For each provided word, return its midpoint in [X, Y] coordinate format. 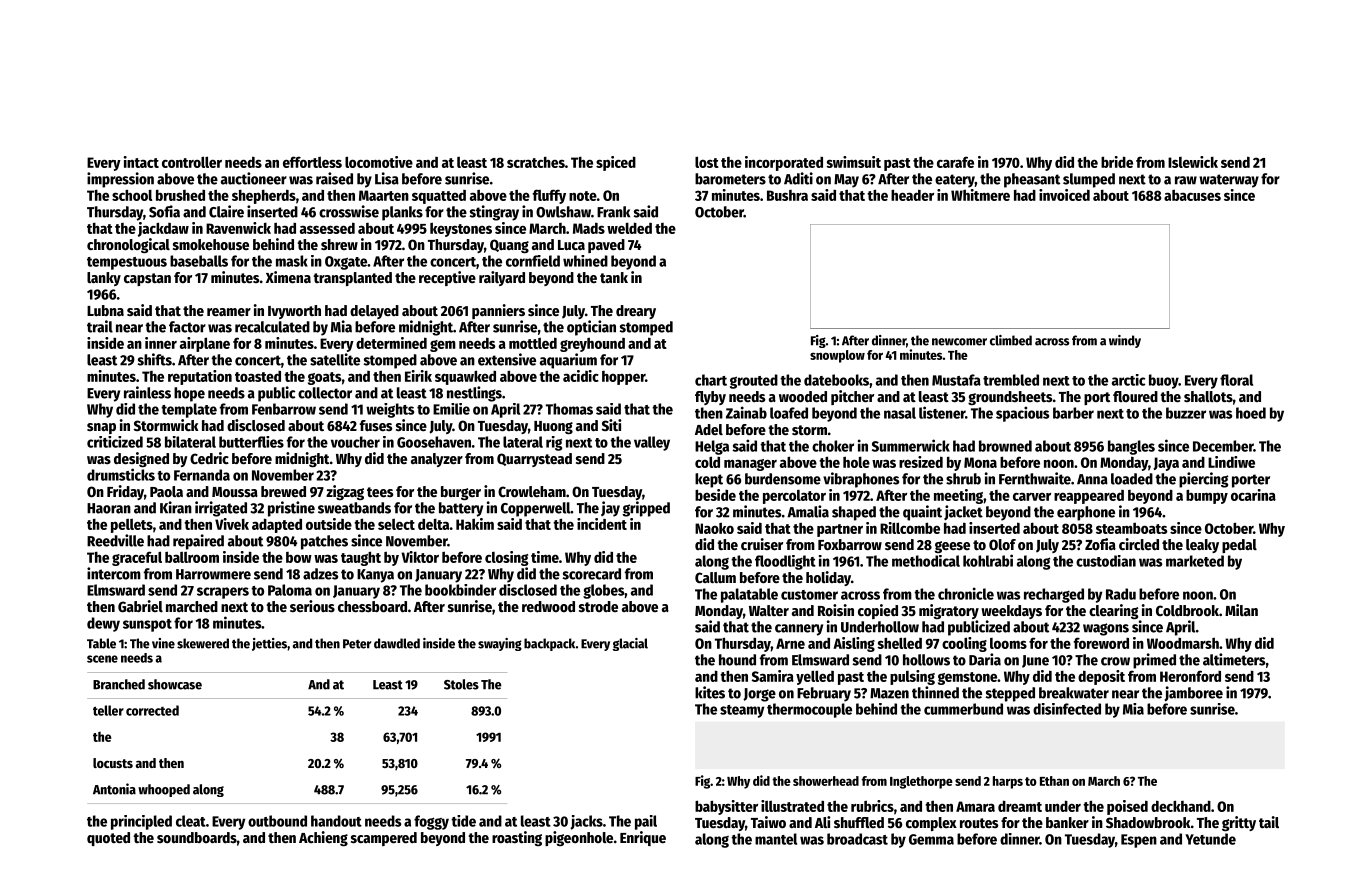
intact [141, 162]
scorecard [592, 574]
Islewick [1193, 162]
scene [102, 659]
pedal [1239, 546]
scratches [536, 162]
